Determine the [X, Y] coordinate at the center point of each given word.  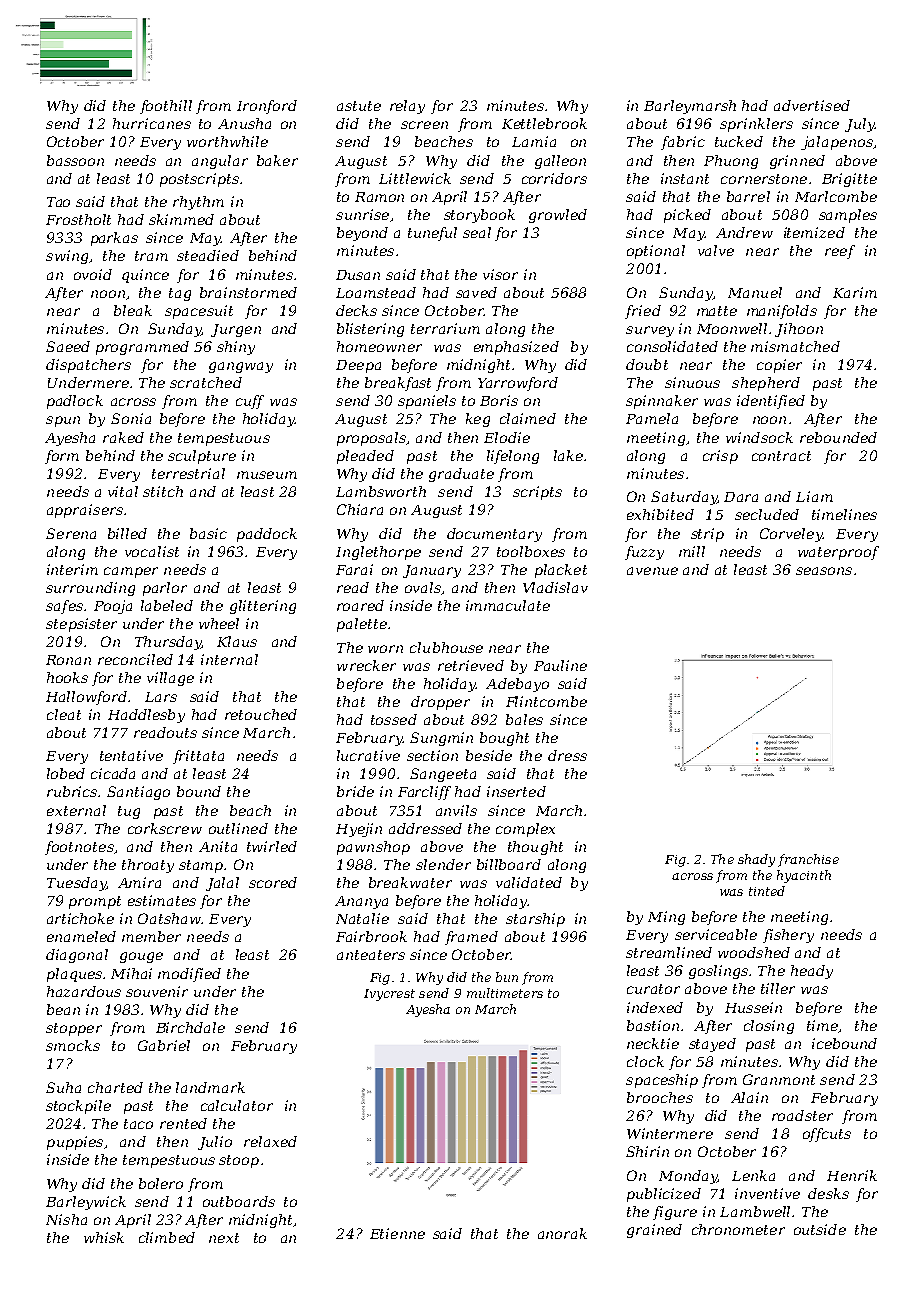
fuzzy [644, 553]
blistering [370, 330]
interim [72, 569]
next [224, 1238]
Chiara [360, 509]
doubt [647, 364]
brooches [660, 1097]
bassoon [75, 160]
